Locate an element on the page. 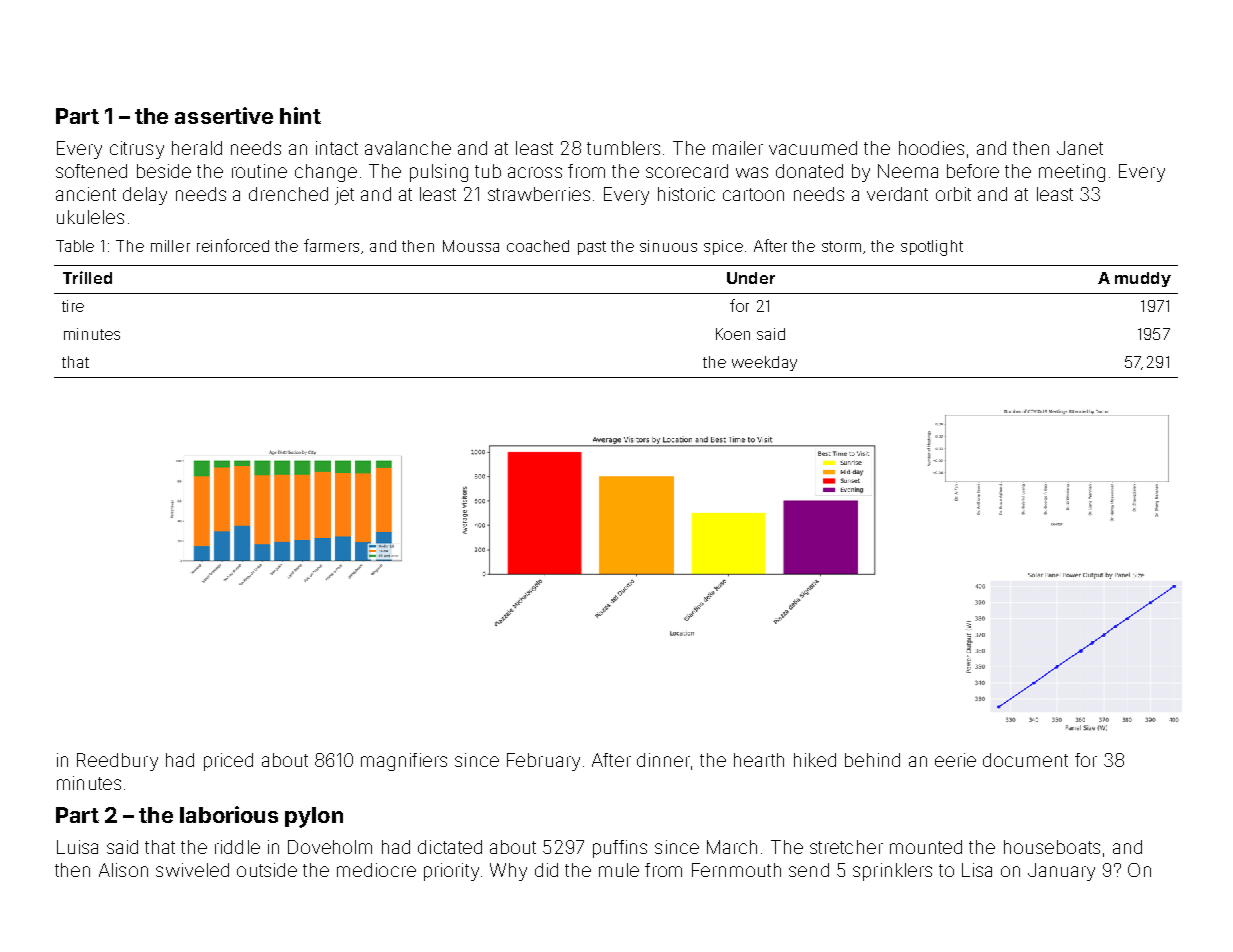  dinner is located at coordinates (663, 760).
